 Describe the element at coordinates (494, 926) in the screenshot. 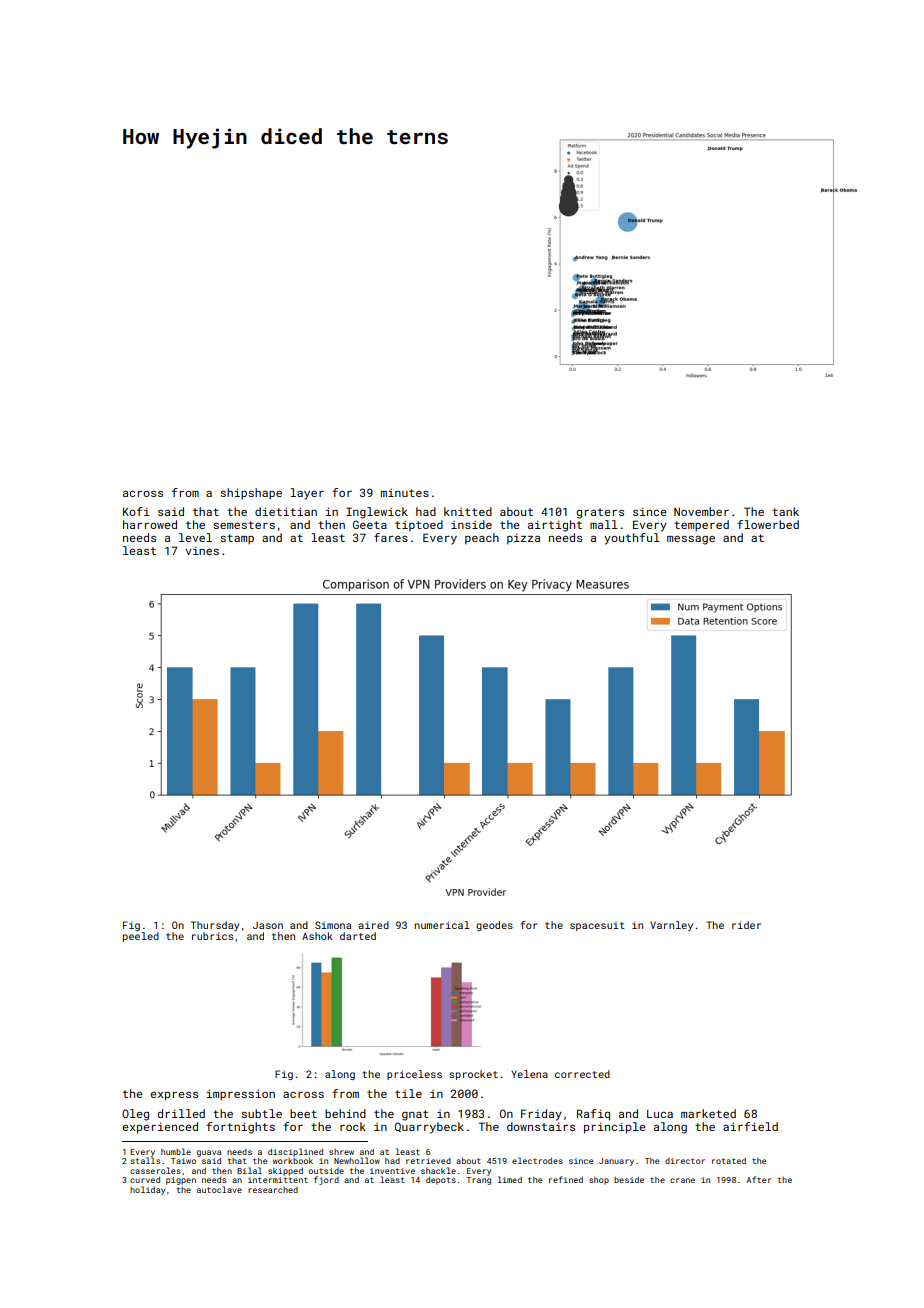

I see `geodes` at that location.
